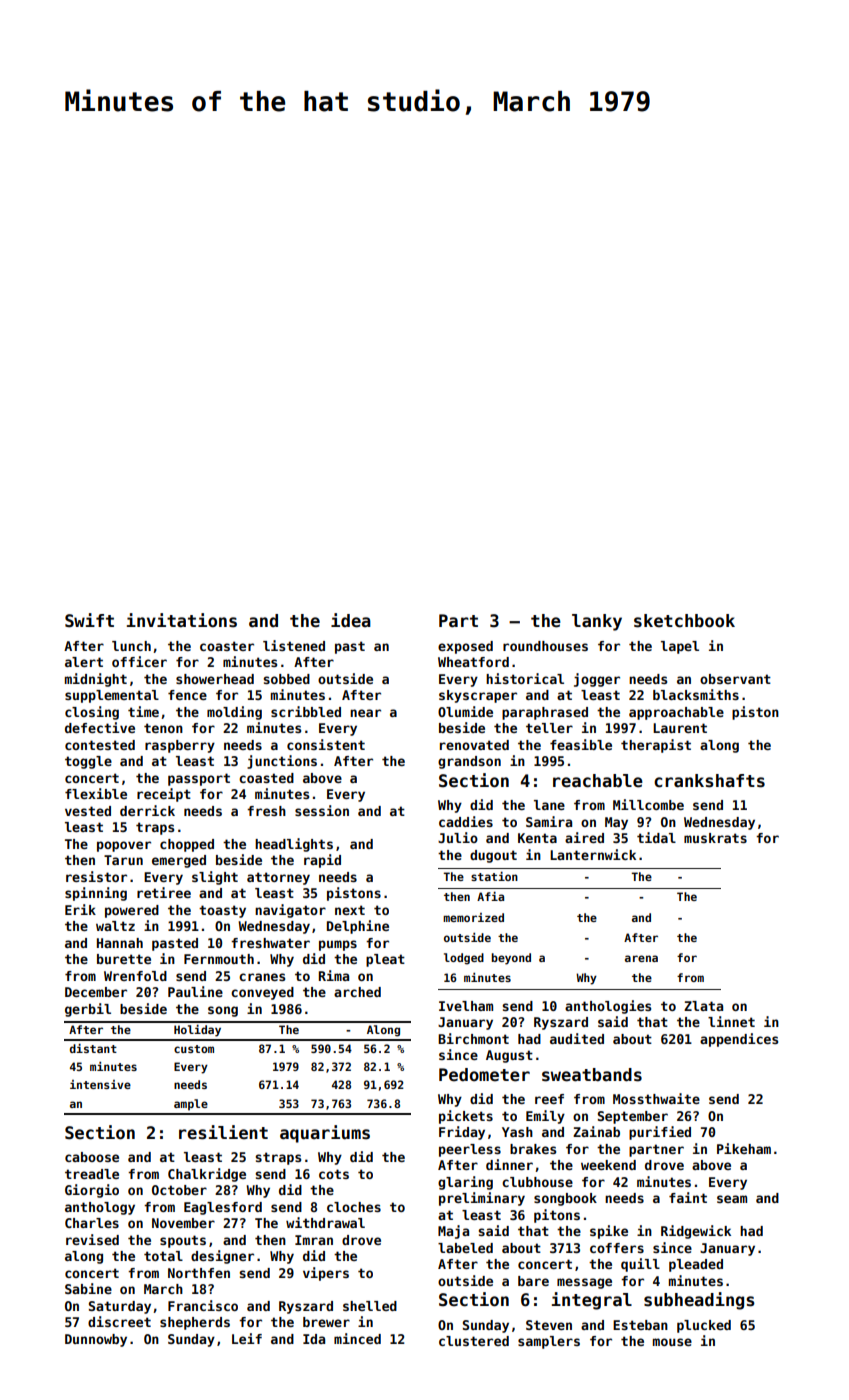 The height and width of the screenshot is (1400, 849). Describe the element at coordinates (96, 1340) in the screenshot. I see `Dunnowby` at that location.
